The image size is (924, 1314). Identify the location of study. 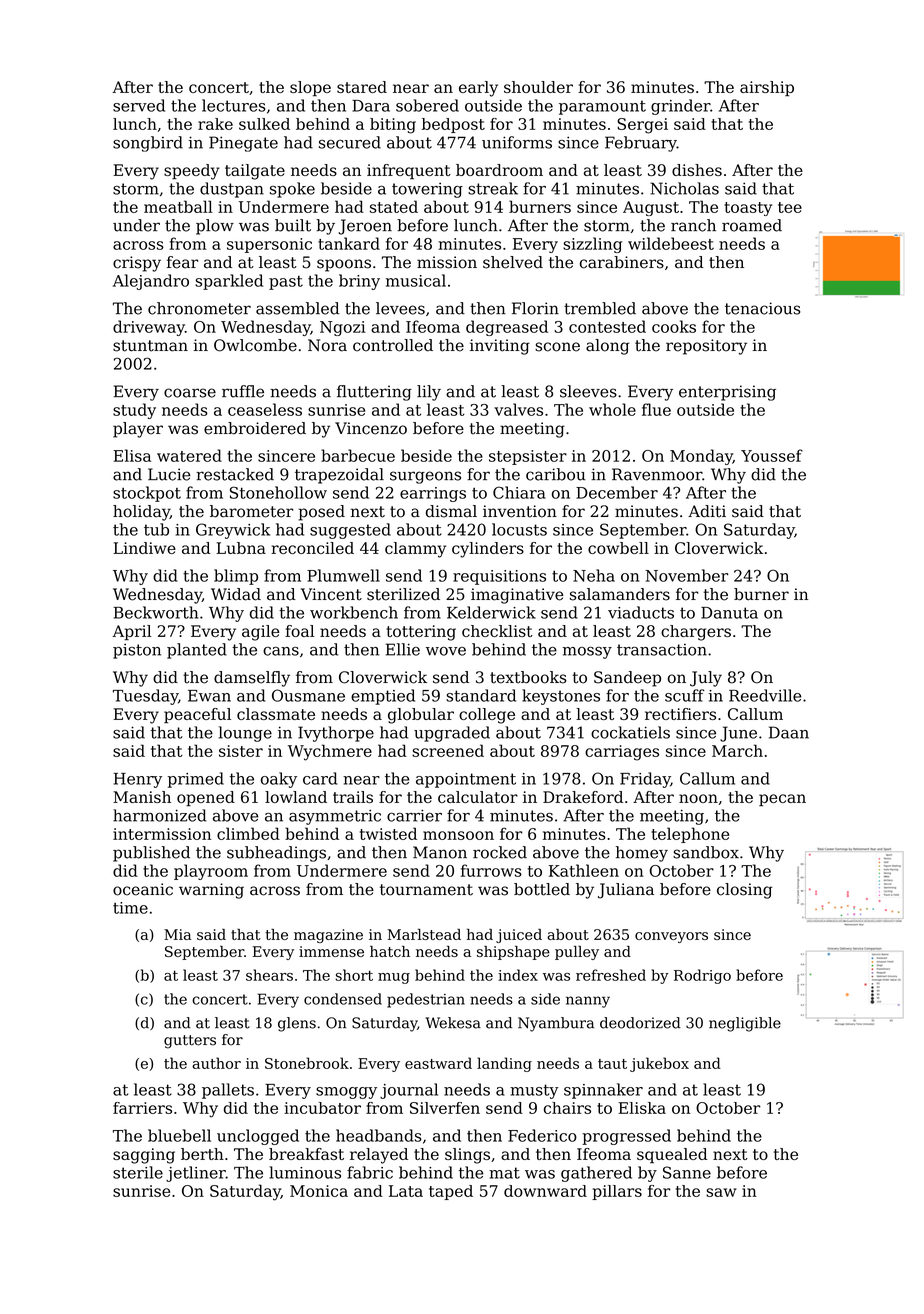
(134, 411).
